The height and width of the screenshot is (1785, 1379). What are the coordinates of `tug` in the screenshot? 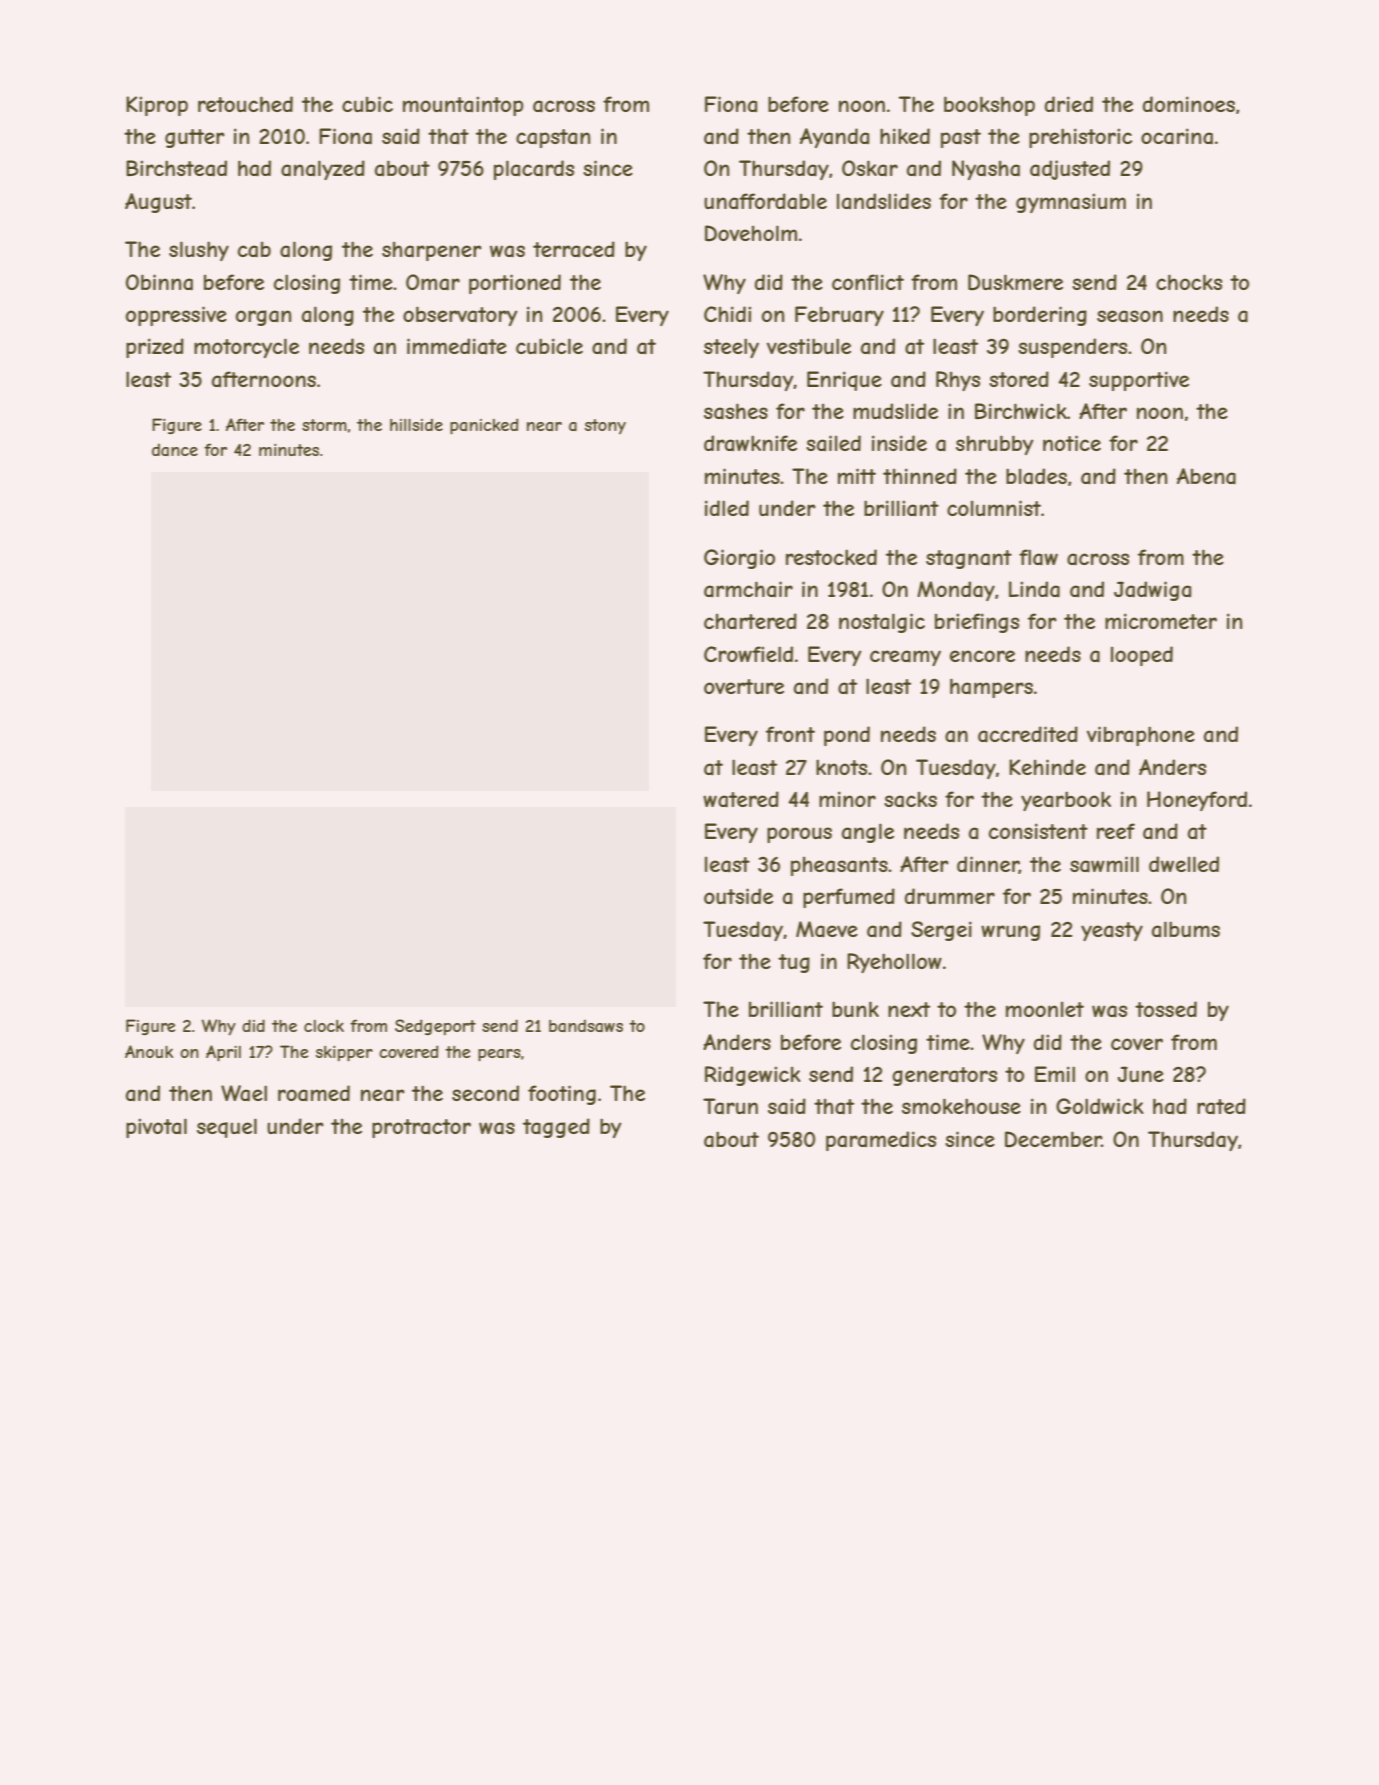 It's located at (794, 963).
